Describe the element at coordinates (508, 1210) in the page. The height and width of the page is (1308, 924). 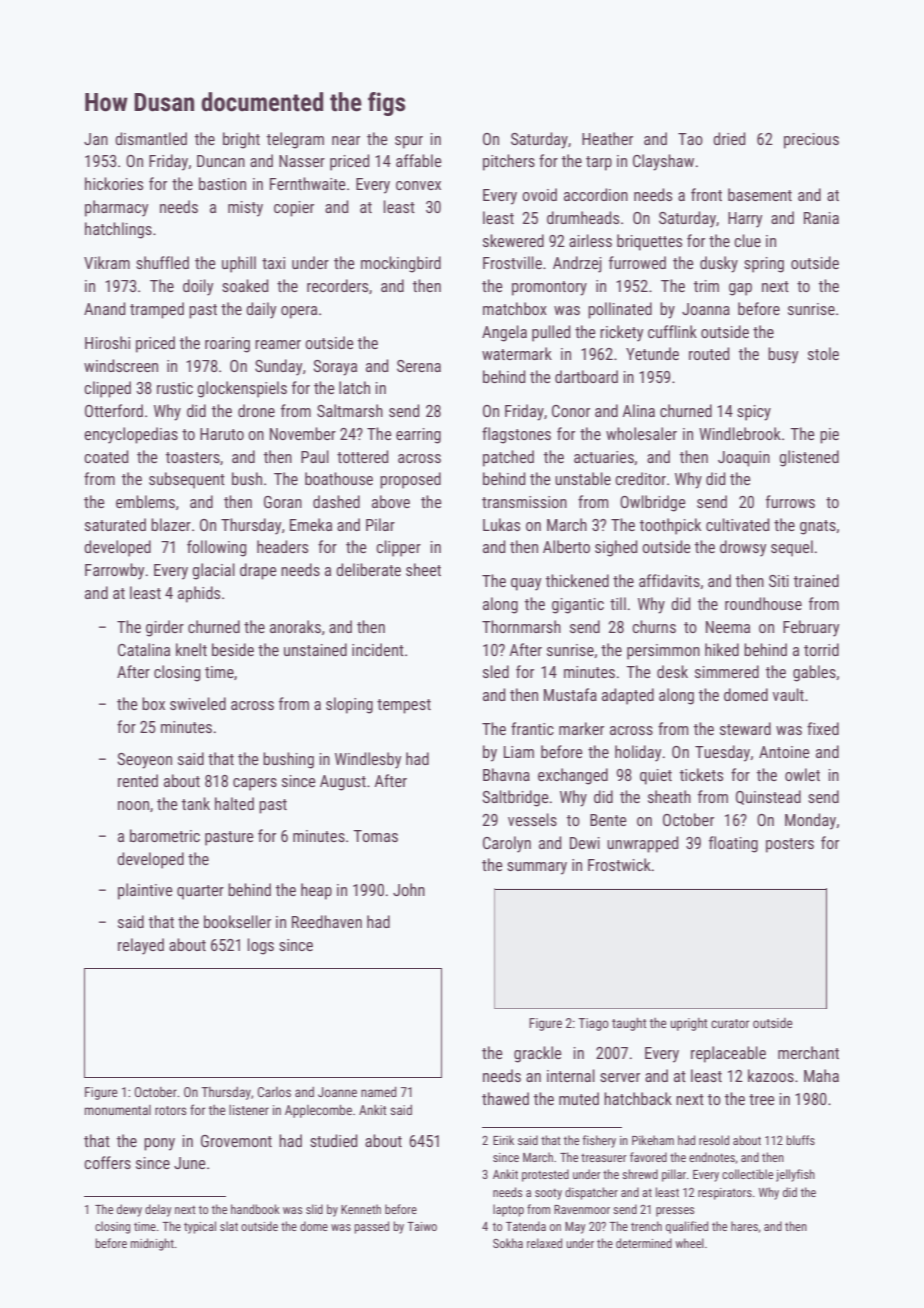
I see `laptop` at that location.
